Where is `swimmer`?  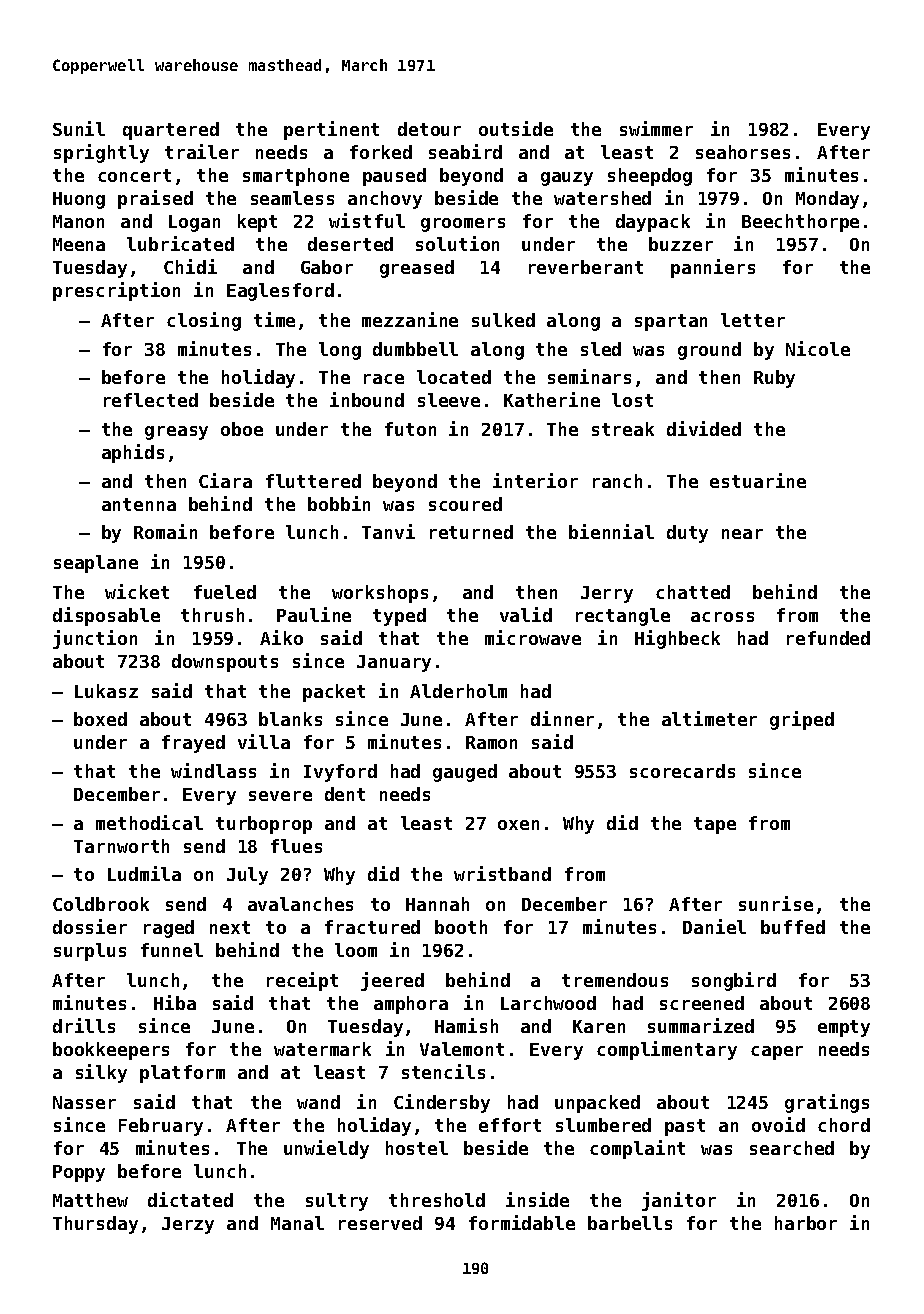
swimmer is located at coordinates (656, 128).
